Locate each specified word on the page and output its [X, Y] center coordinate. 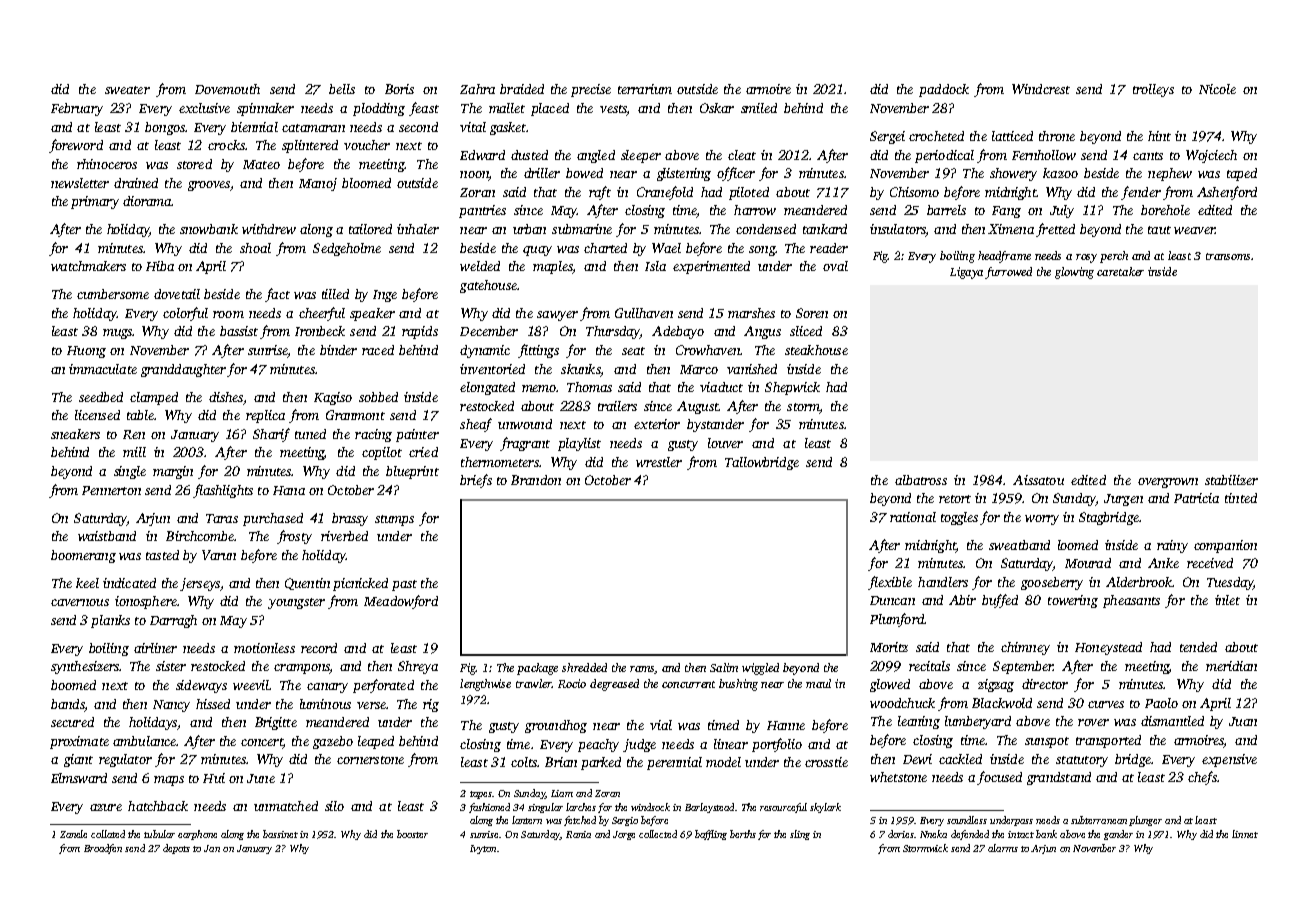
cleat [742, 155]
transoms [1228, 256]
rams [642, 670]
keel [87, 583]
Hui [214, 778]
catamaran [313, 128]
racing [373, 435]
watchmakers [88, 266]
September [1023, 667]
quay [537, 251]
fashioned [489, 808]
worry [1042, 520]
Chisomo [914, 192]
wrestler [659, 462]
